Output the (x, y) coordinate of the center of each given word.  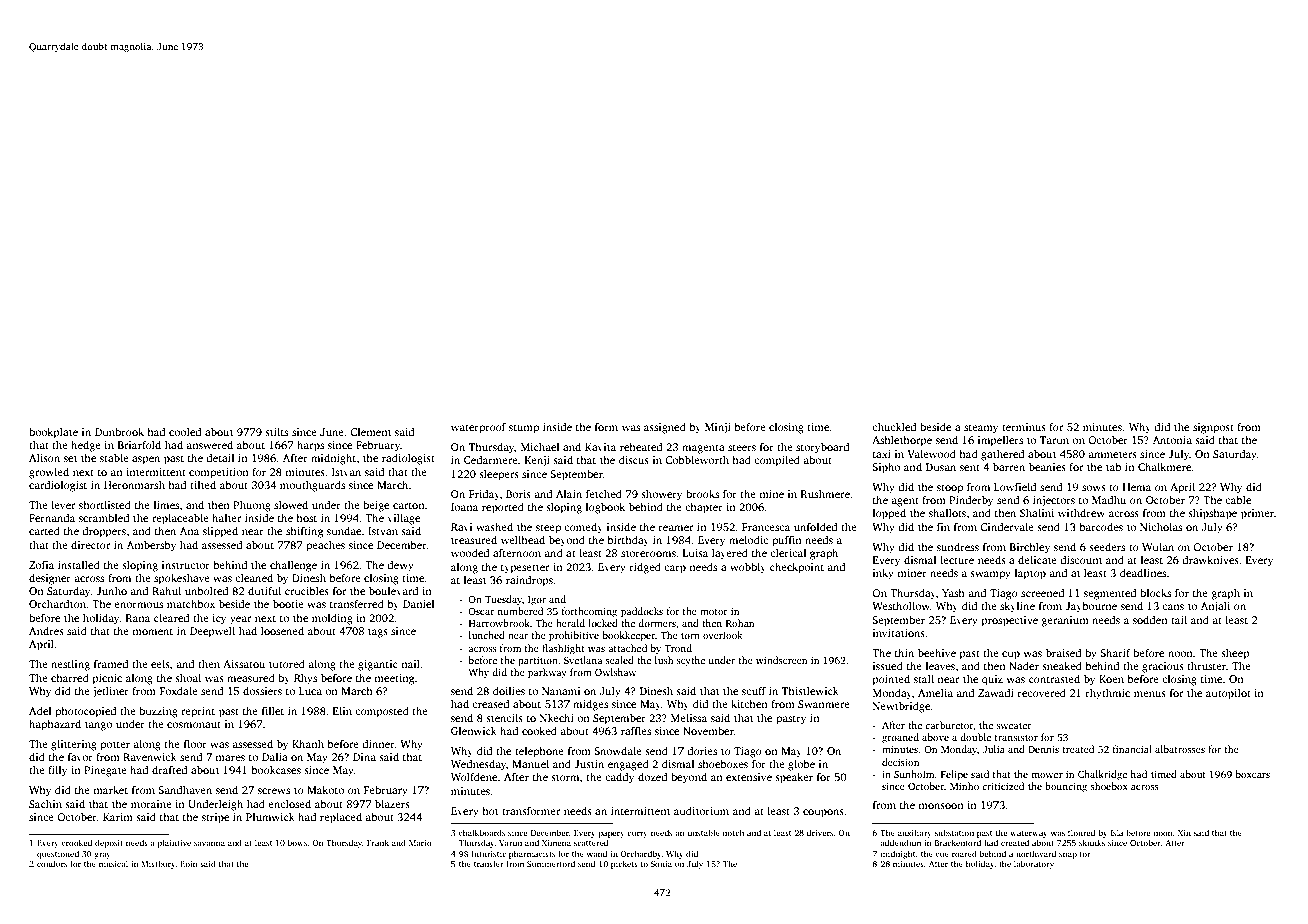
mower (1047, 775)
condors (52, 863)
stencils (504, 717)
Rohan (740, 623)
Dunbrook (119, 431)
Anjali (1215, 607)
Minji (718, 428)
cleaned (254, 577)
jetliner (110, 692)
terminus (1024, 427)
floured (1081, 832)
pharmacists (532, 854)
